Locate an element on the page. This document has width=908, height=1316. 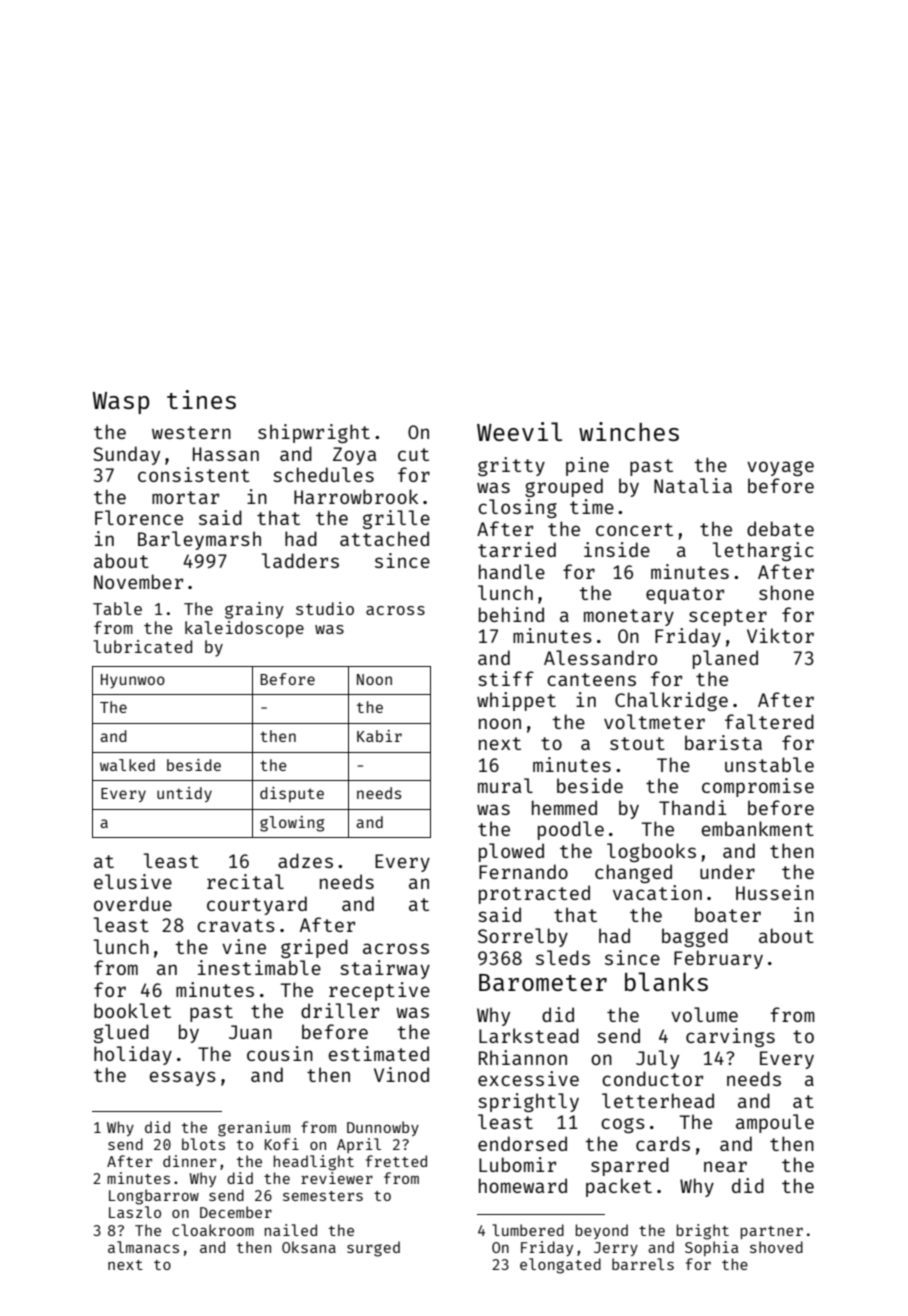
Juan is located at coordinates (250, 1032).
